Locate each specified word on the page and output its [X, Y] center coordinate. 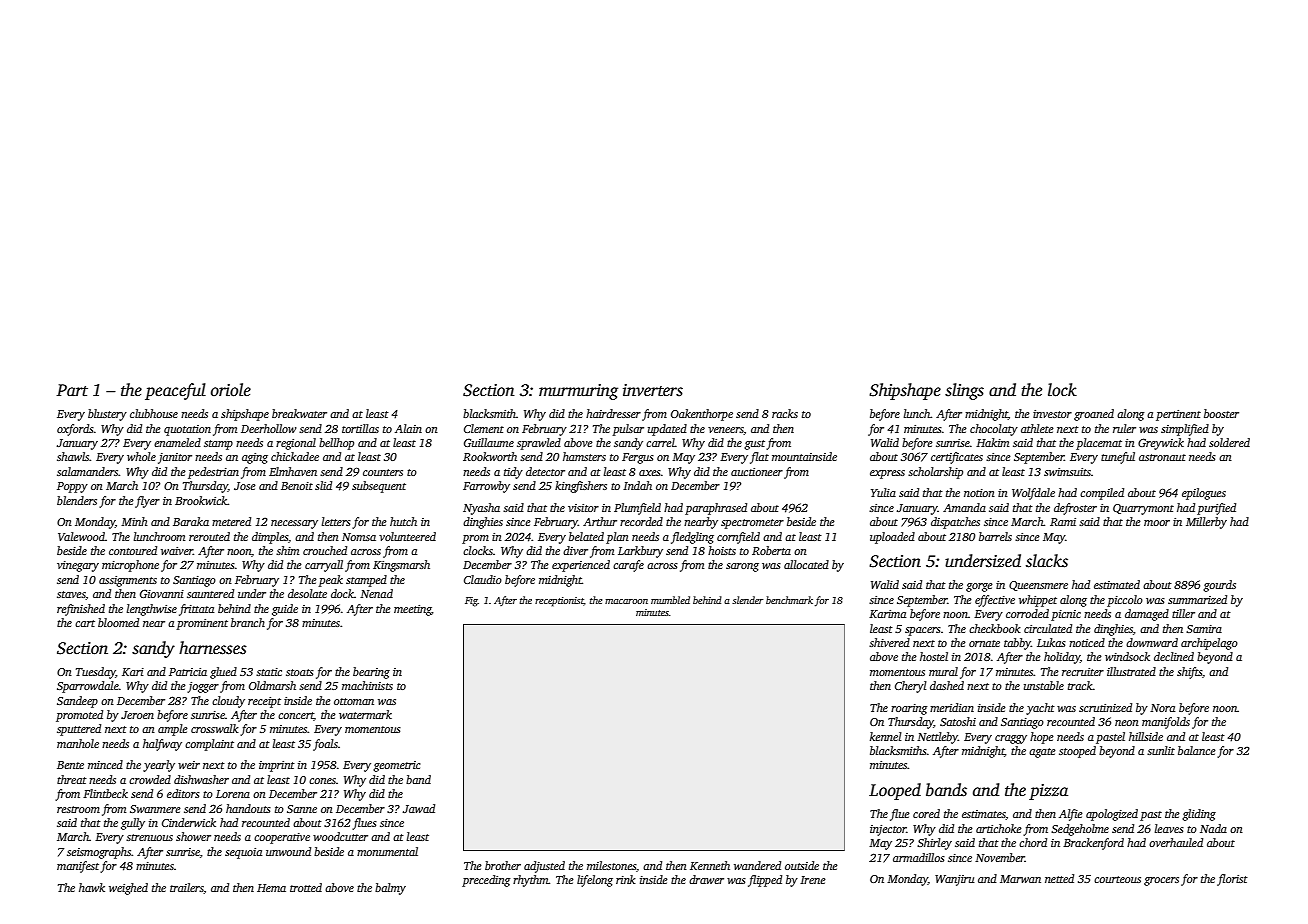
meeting [413, 610]
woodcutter [340, 836]
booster [1221, 413]
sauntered [210, 593]
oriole [231, 390]
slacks [1047, 561]
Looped [895, 791]
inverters [653, 390]
